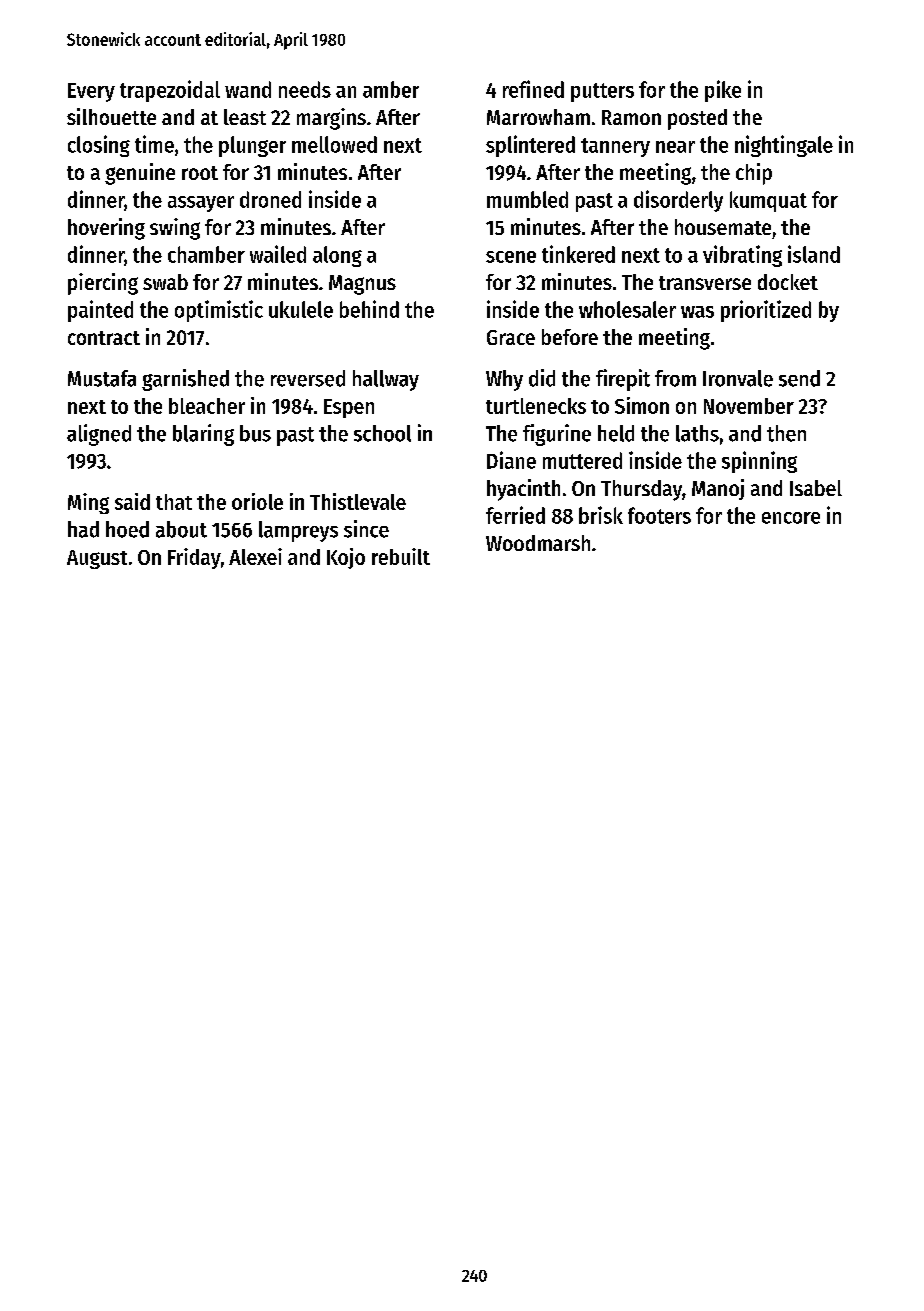  What do you see at coordinates (738, 378) in the document?
I see `Ironvale` at bounding box center [738, 378].
